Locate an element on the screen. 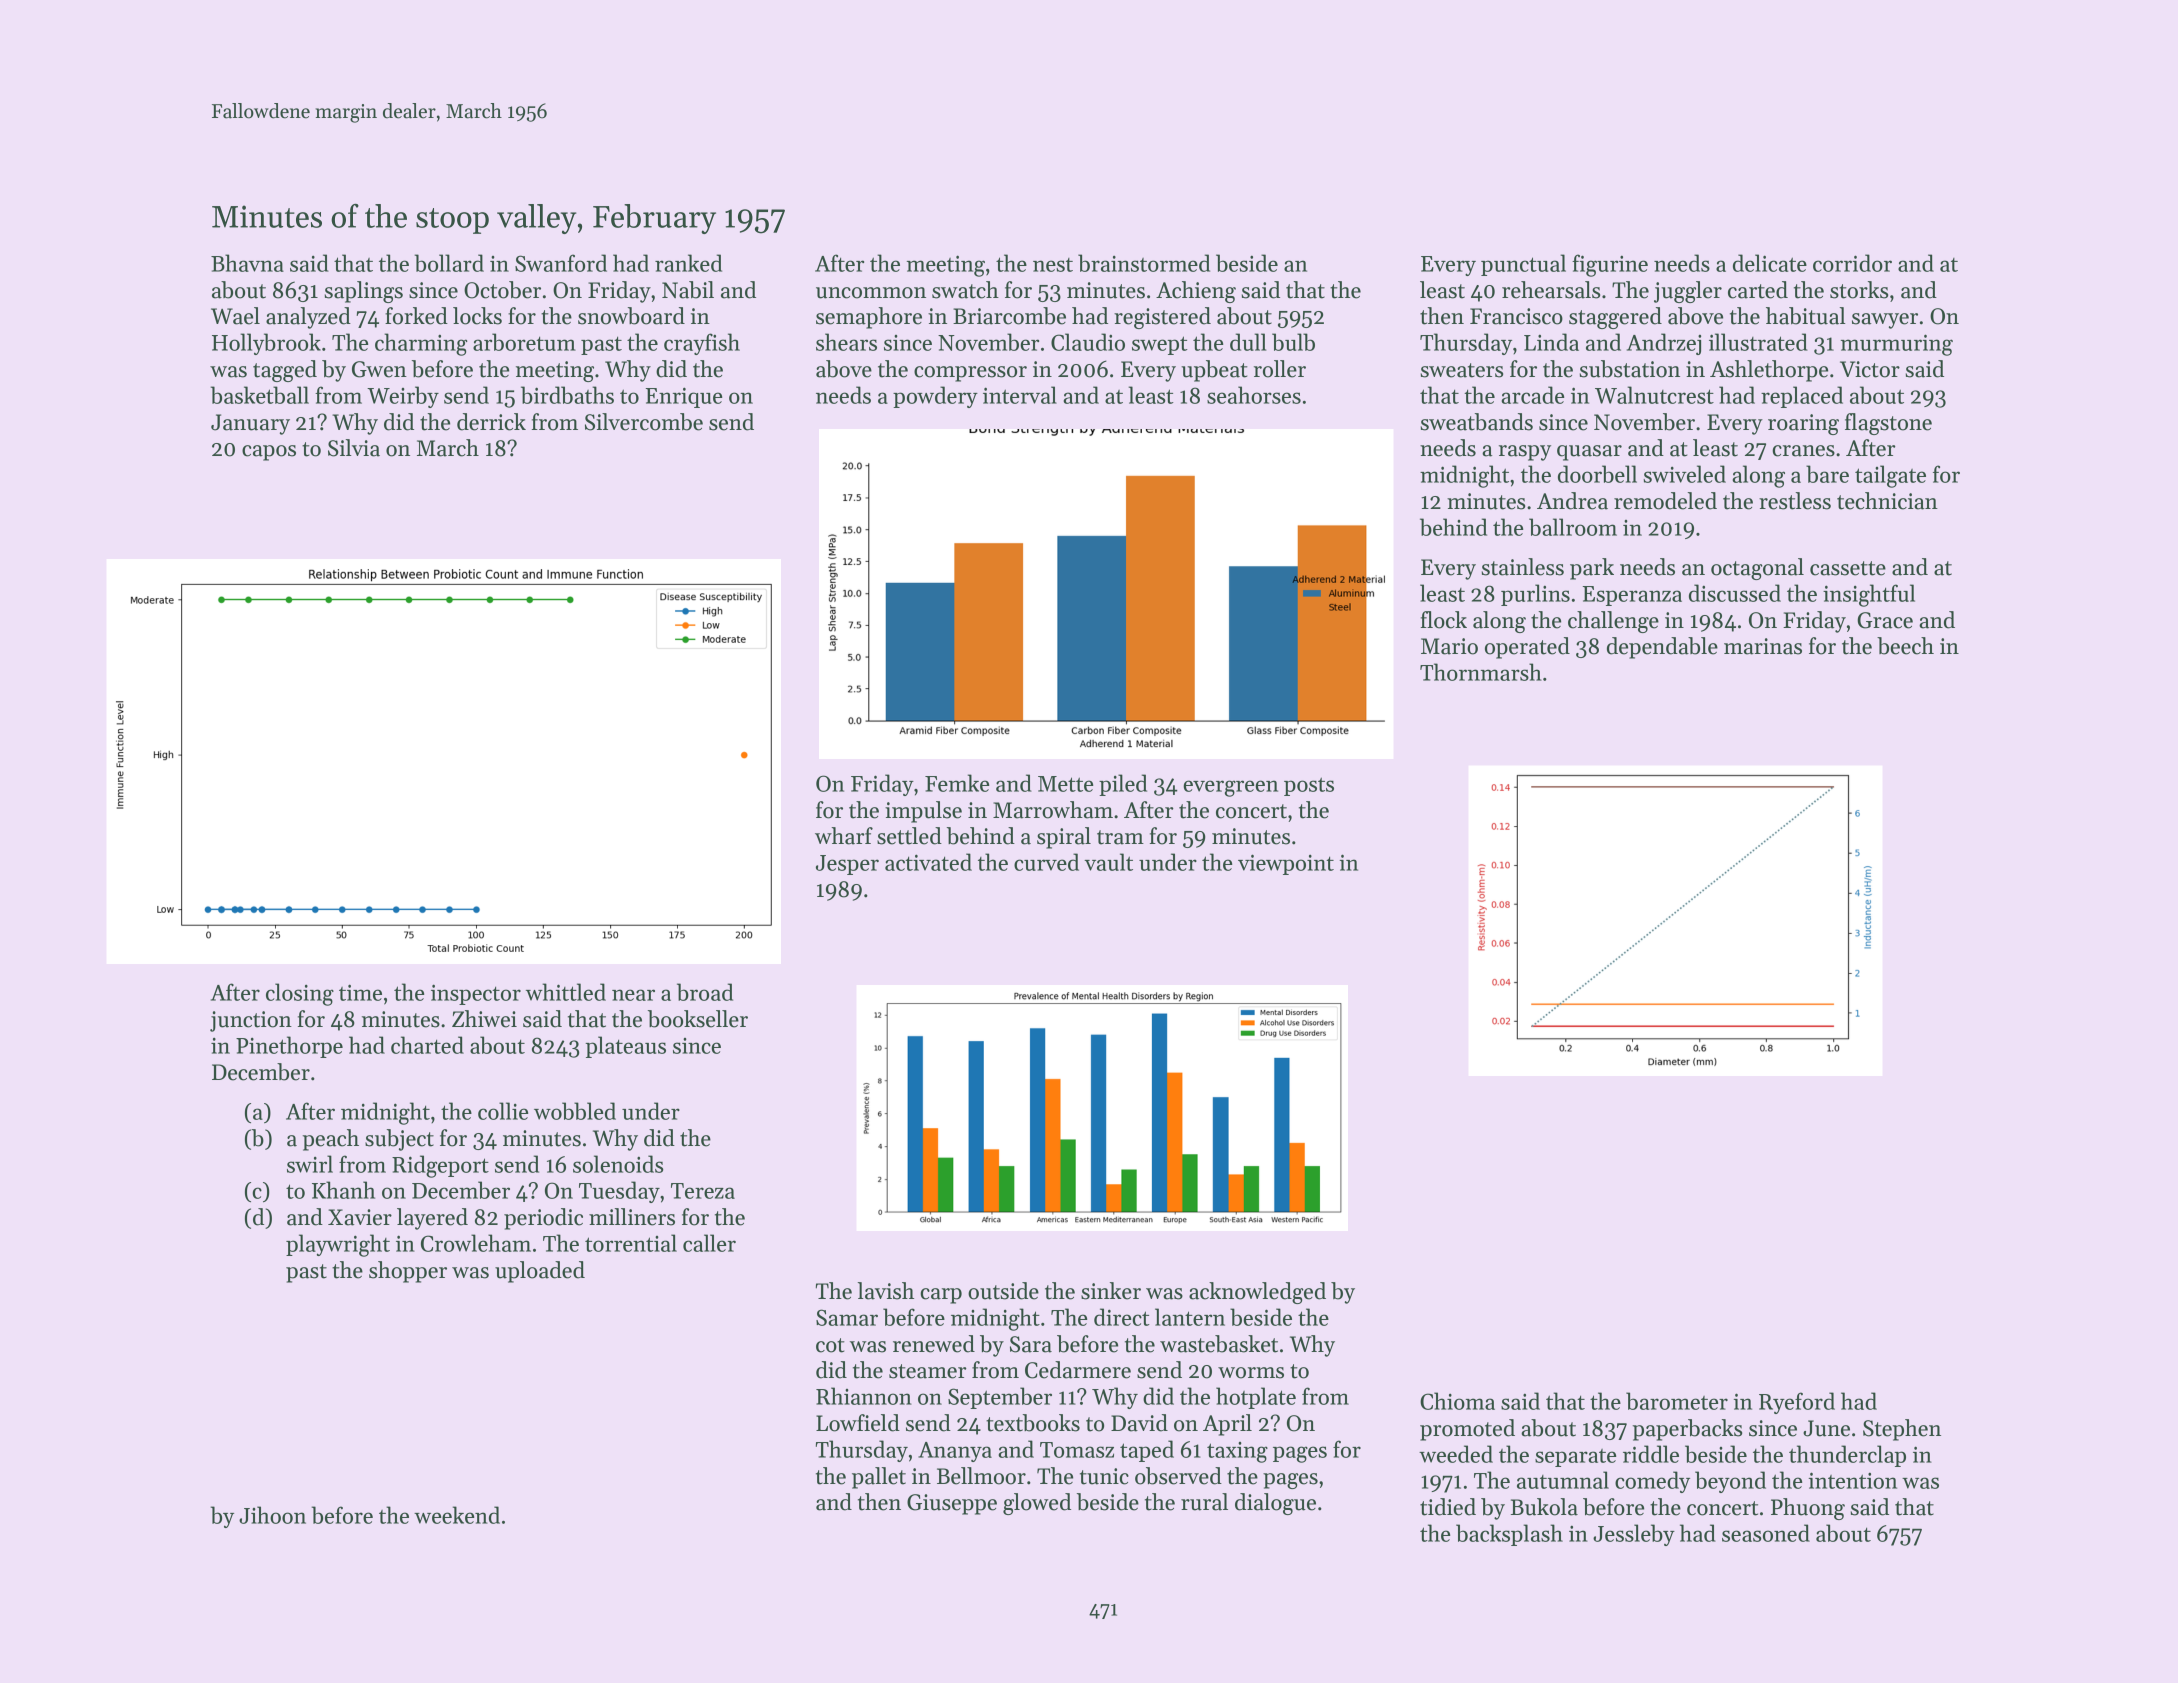 The image size is (2178, 1683). wharf is located at coordinates (844, 836).
